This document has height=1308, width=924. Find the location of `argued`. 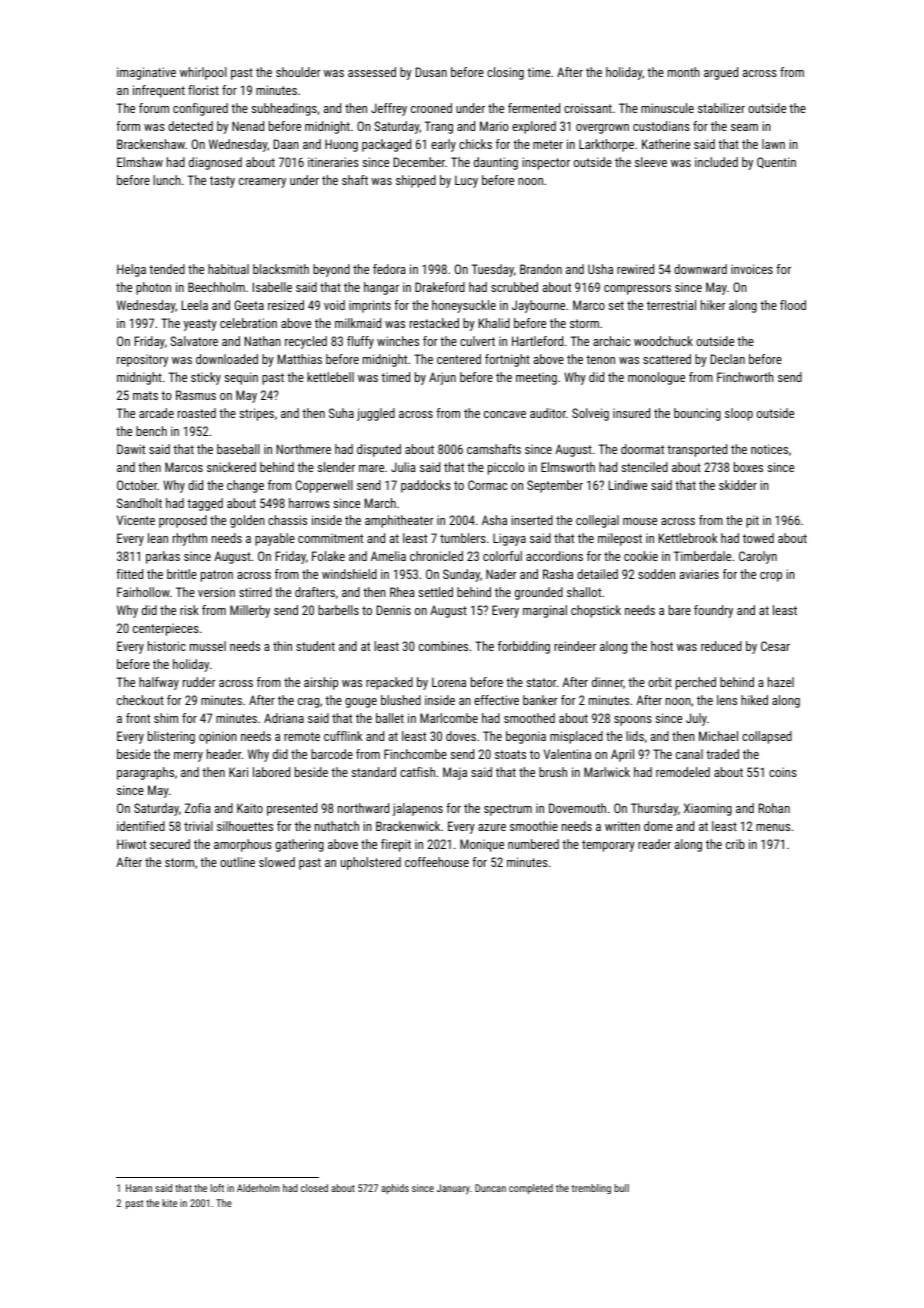

argued is located at coordinates (721, 73).
